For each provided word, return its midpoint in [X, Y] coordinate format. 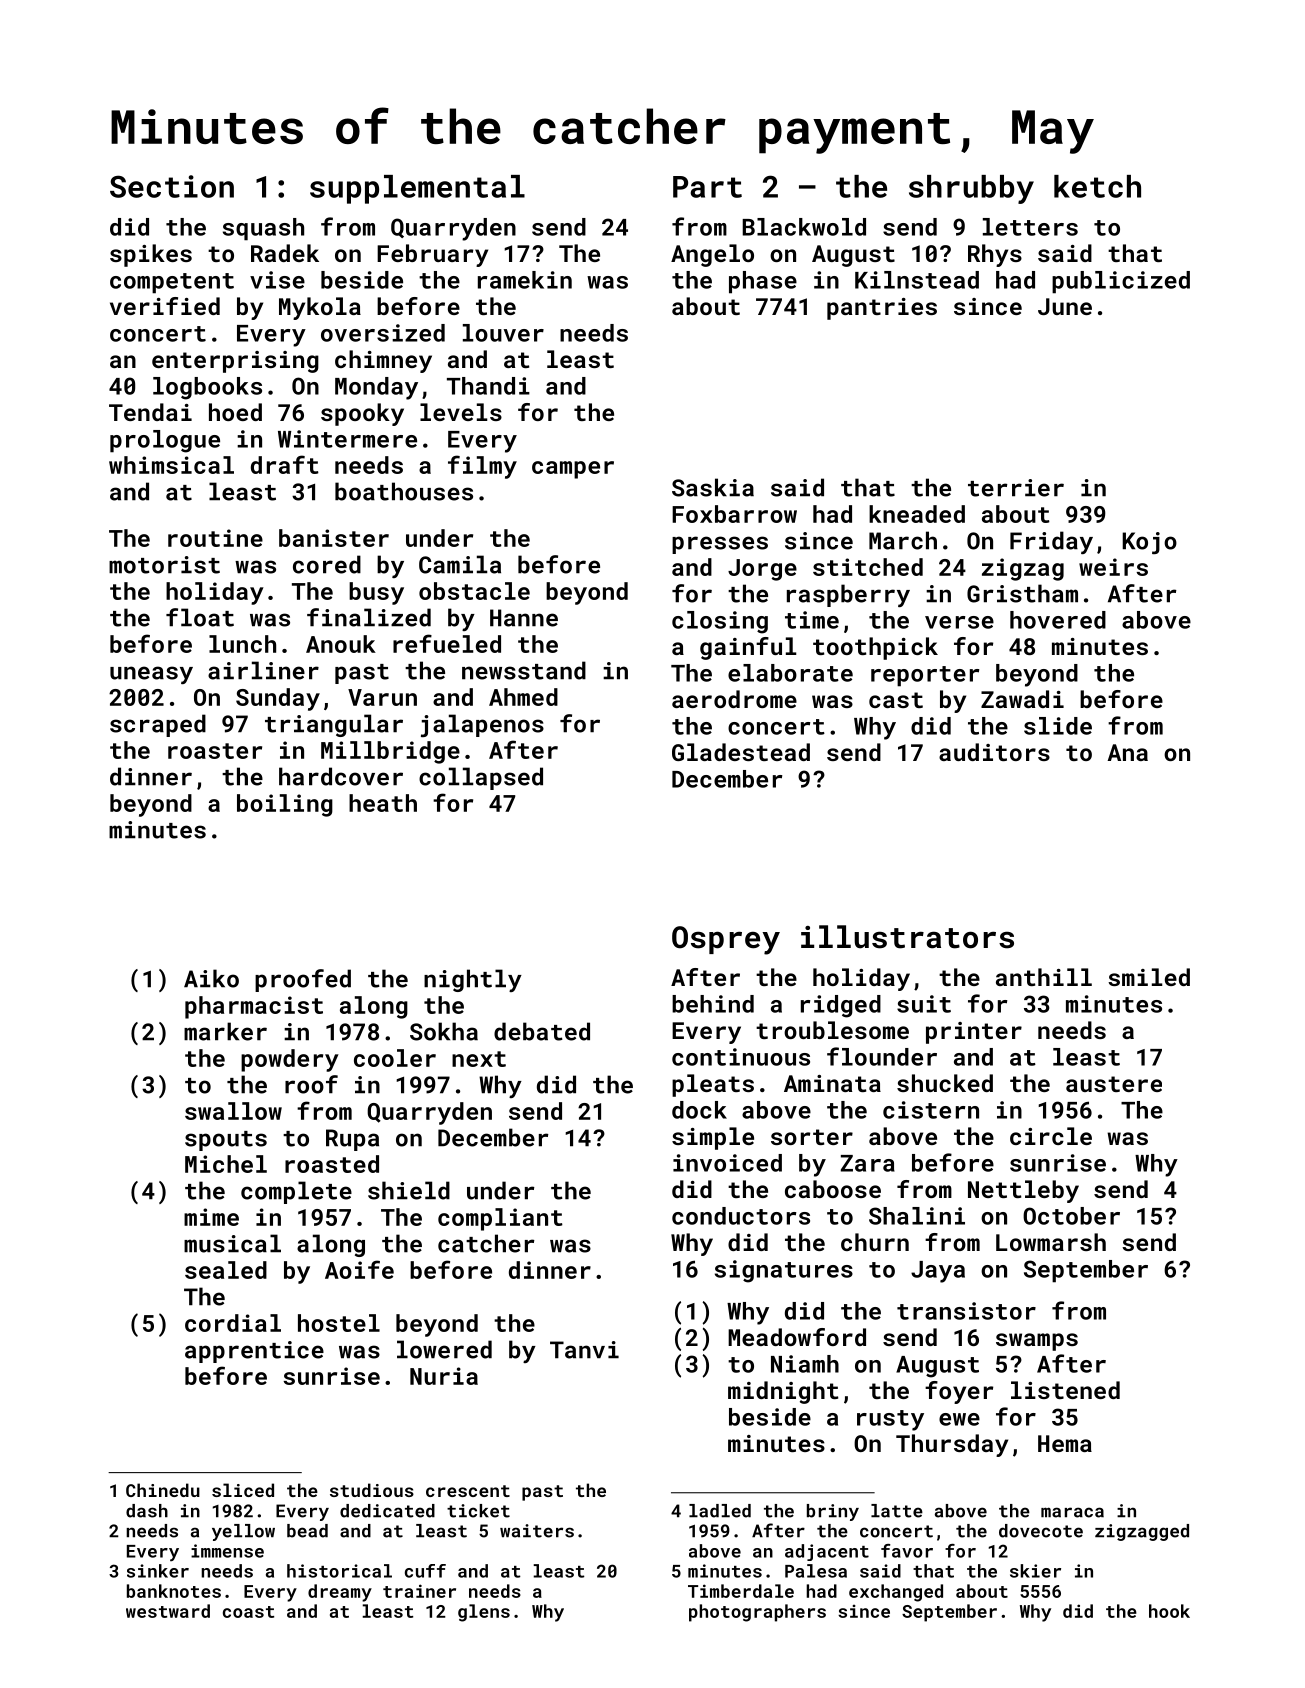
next [479, 1059]
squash [263, 229]
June [1065, 306]
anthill [1044, 977]
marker [225, 1031]
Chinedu [163, 1490]
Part [707, 187]
